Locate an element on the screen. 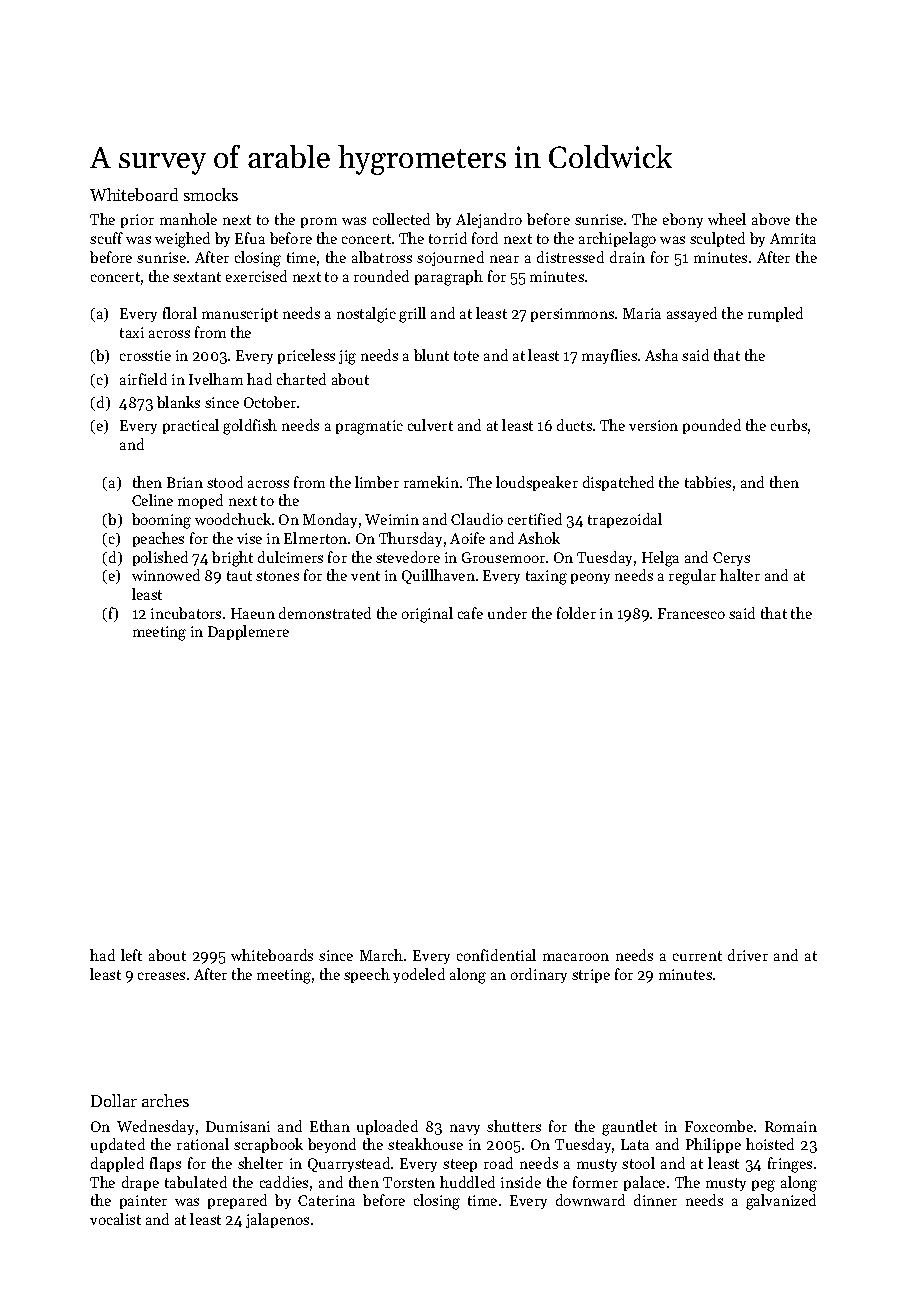 The image size is (908, 1316). incubators is located at coordinates (186, 613).
